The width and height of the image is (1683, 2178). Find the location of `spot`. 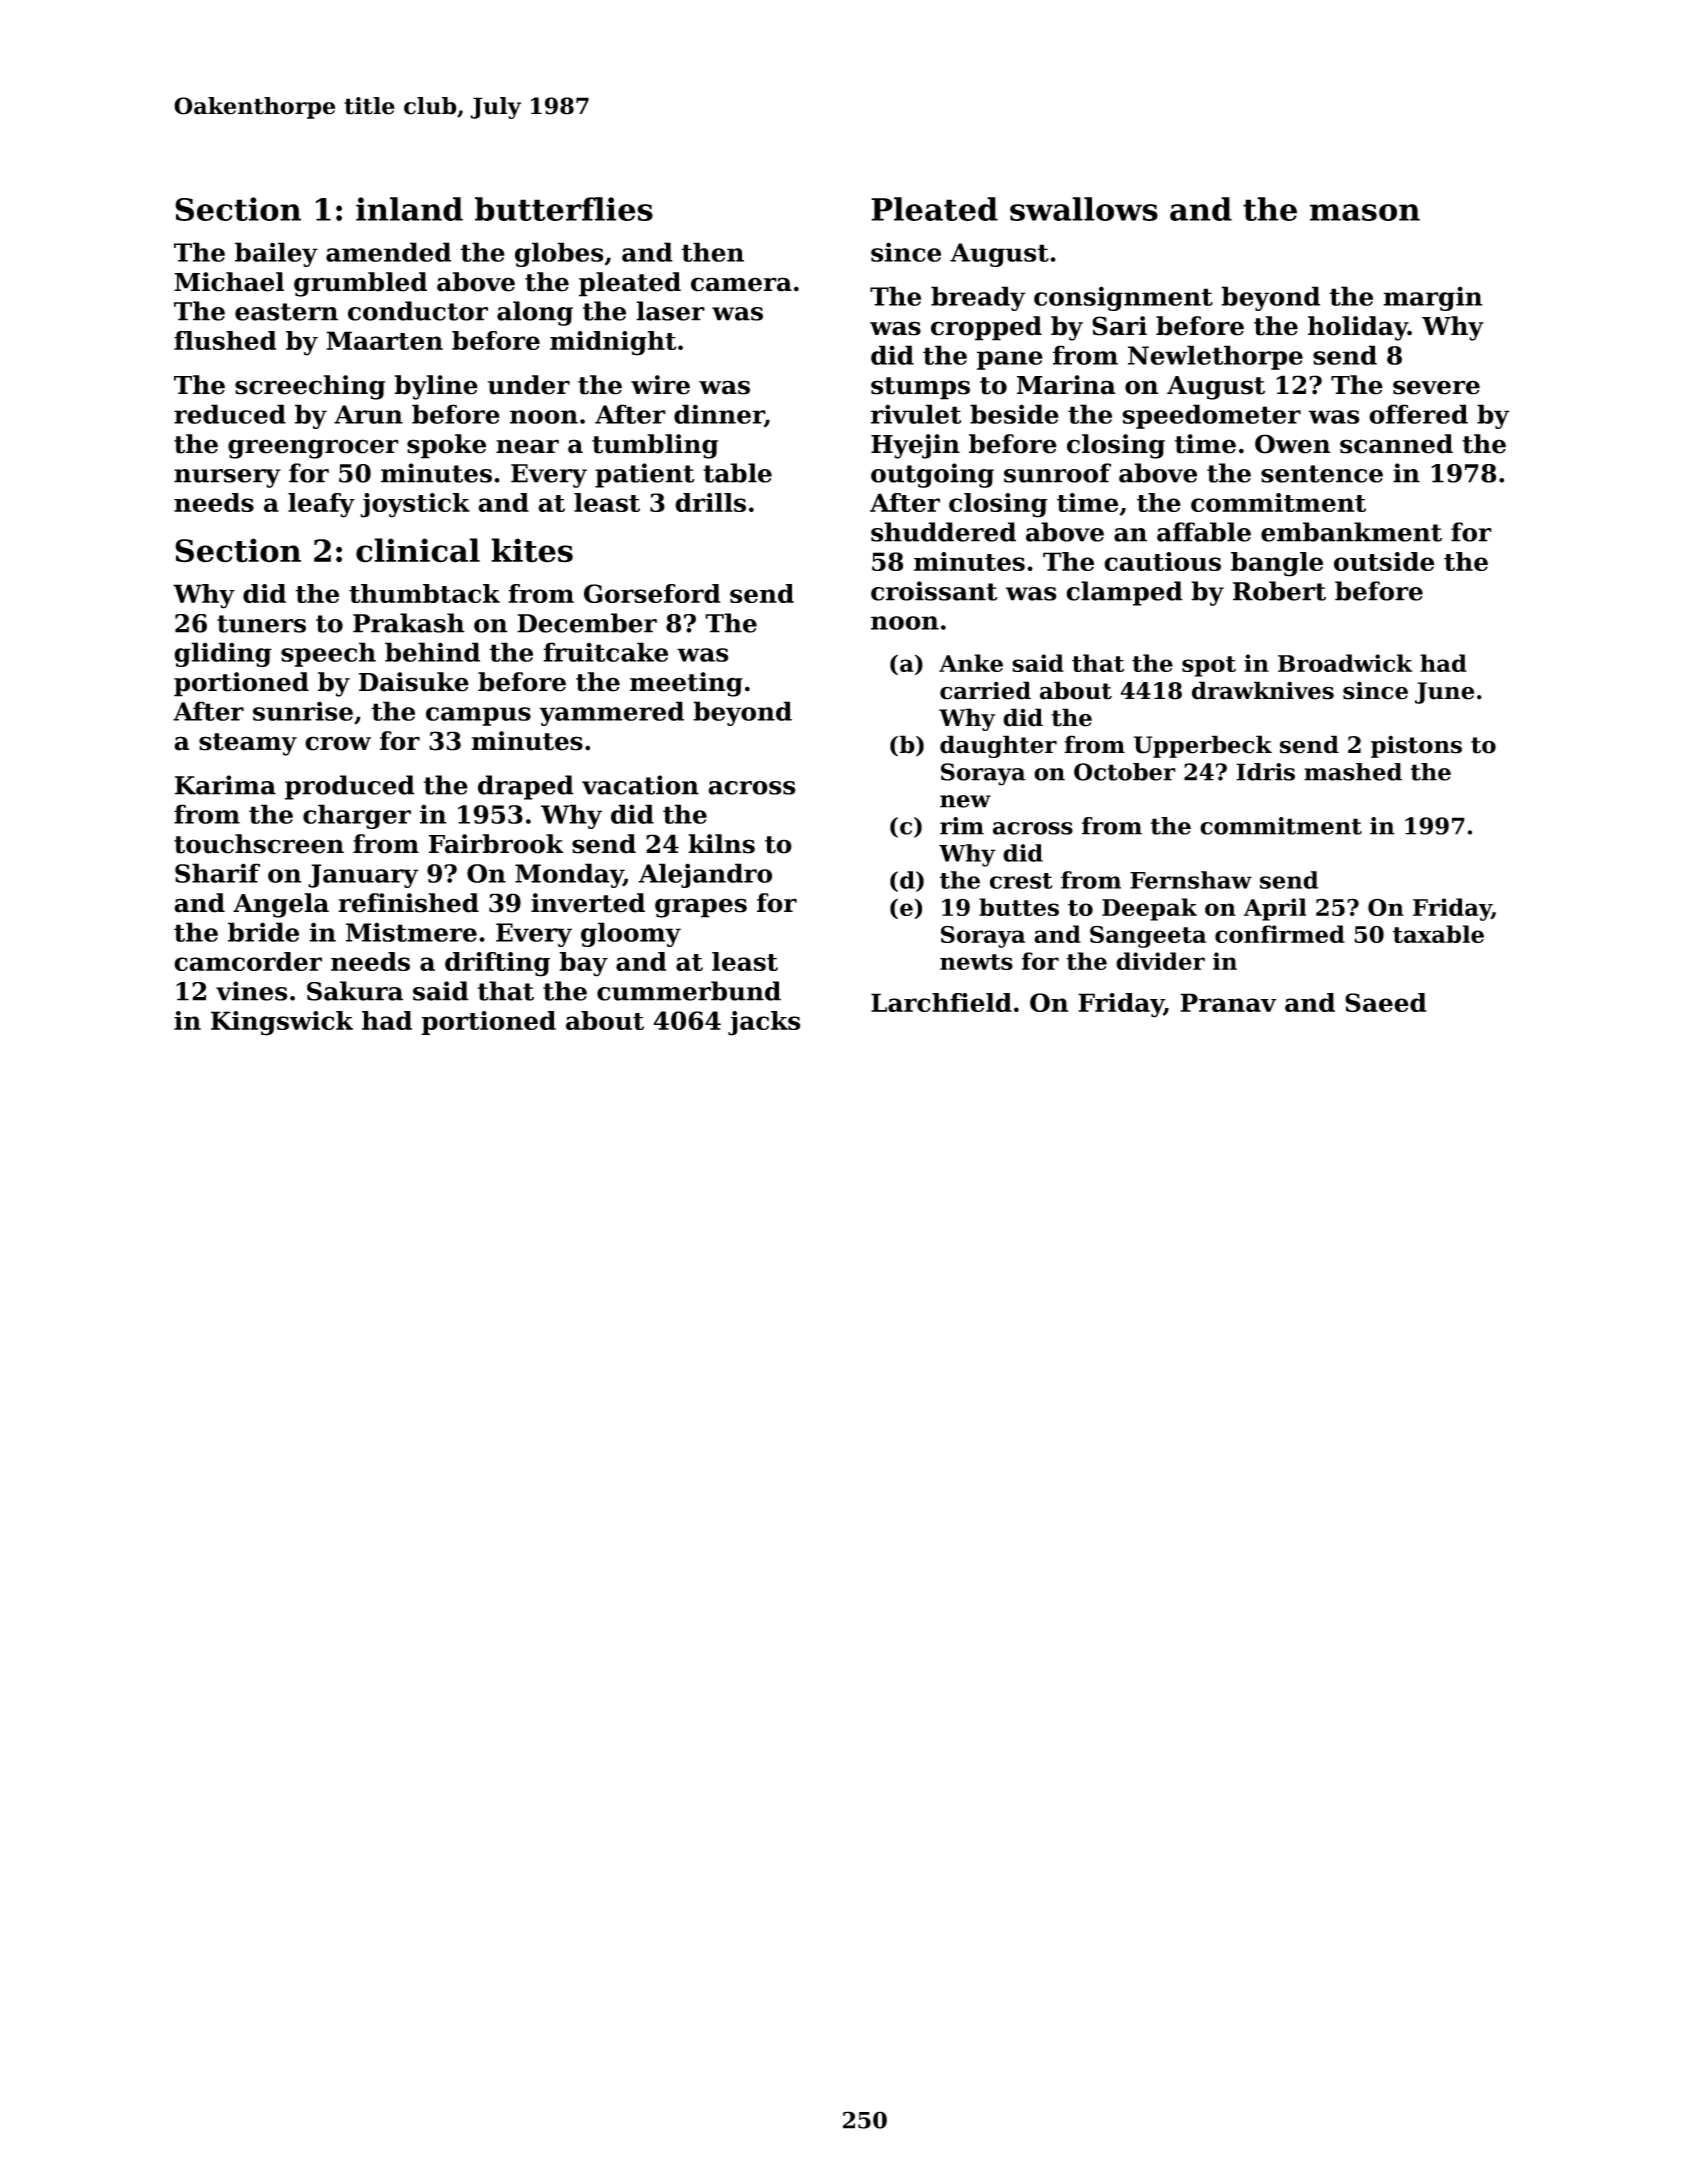

spot is located at coordinates (1209, 666).
